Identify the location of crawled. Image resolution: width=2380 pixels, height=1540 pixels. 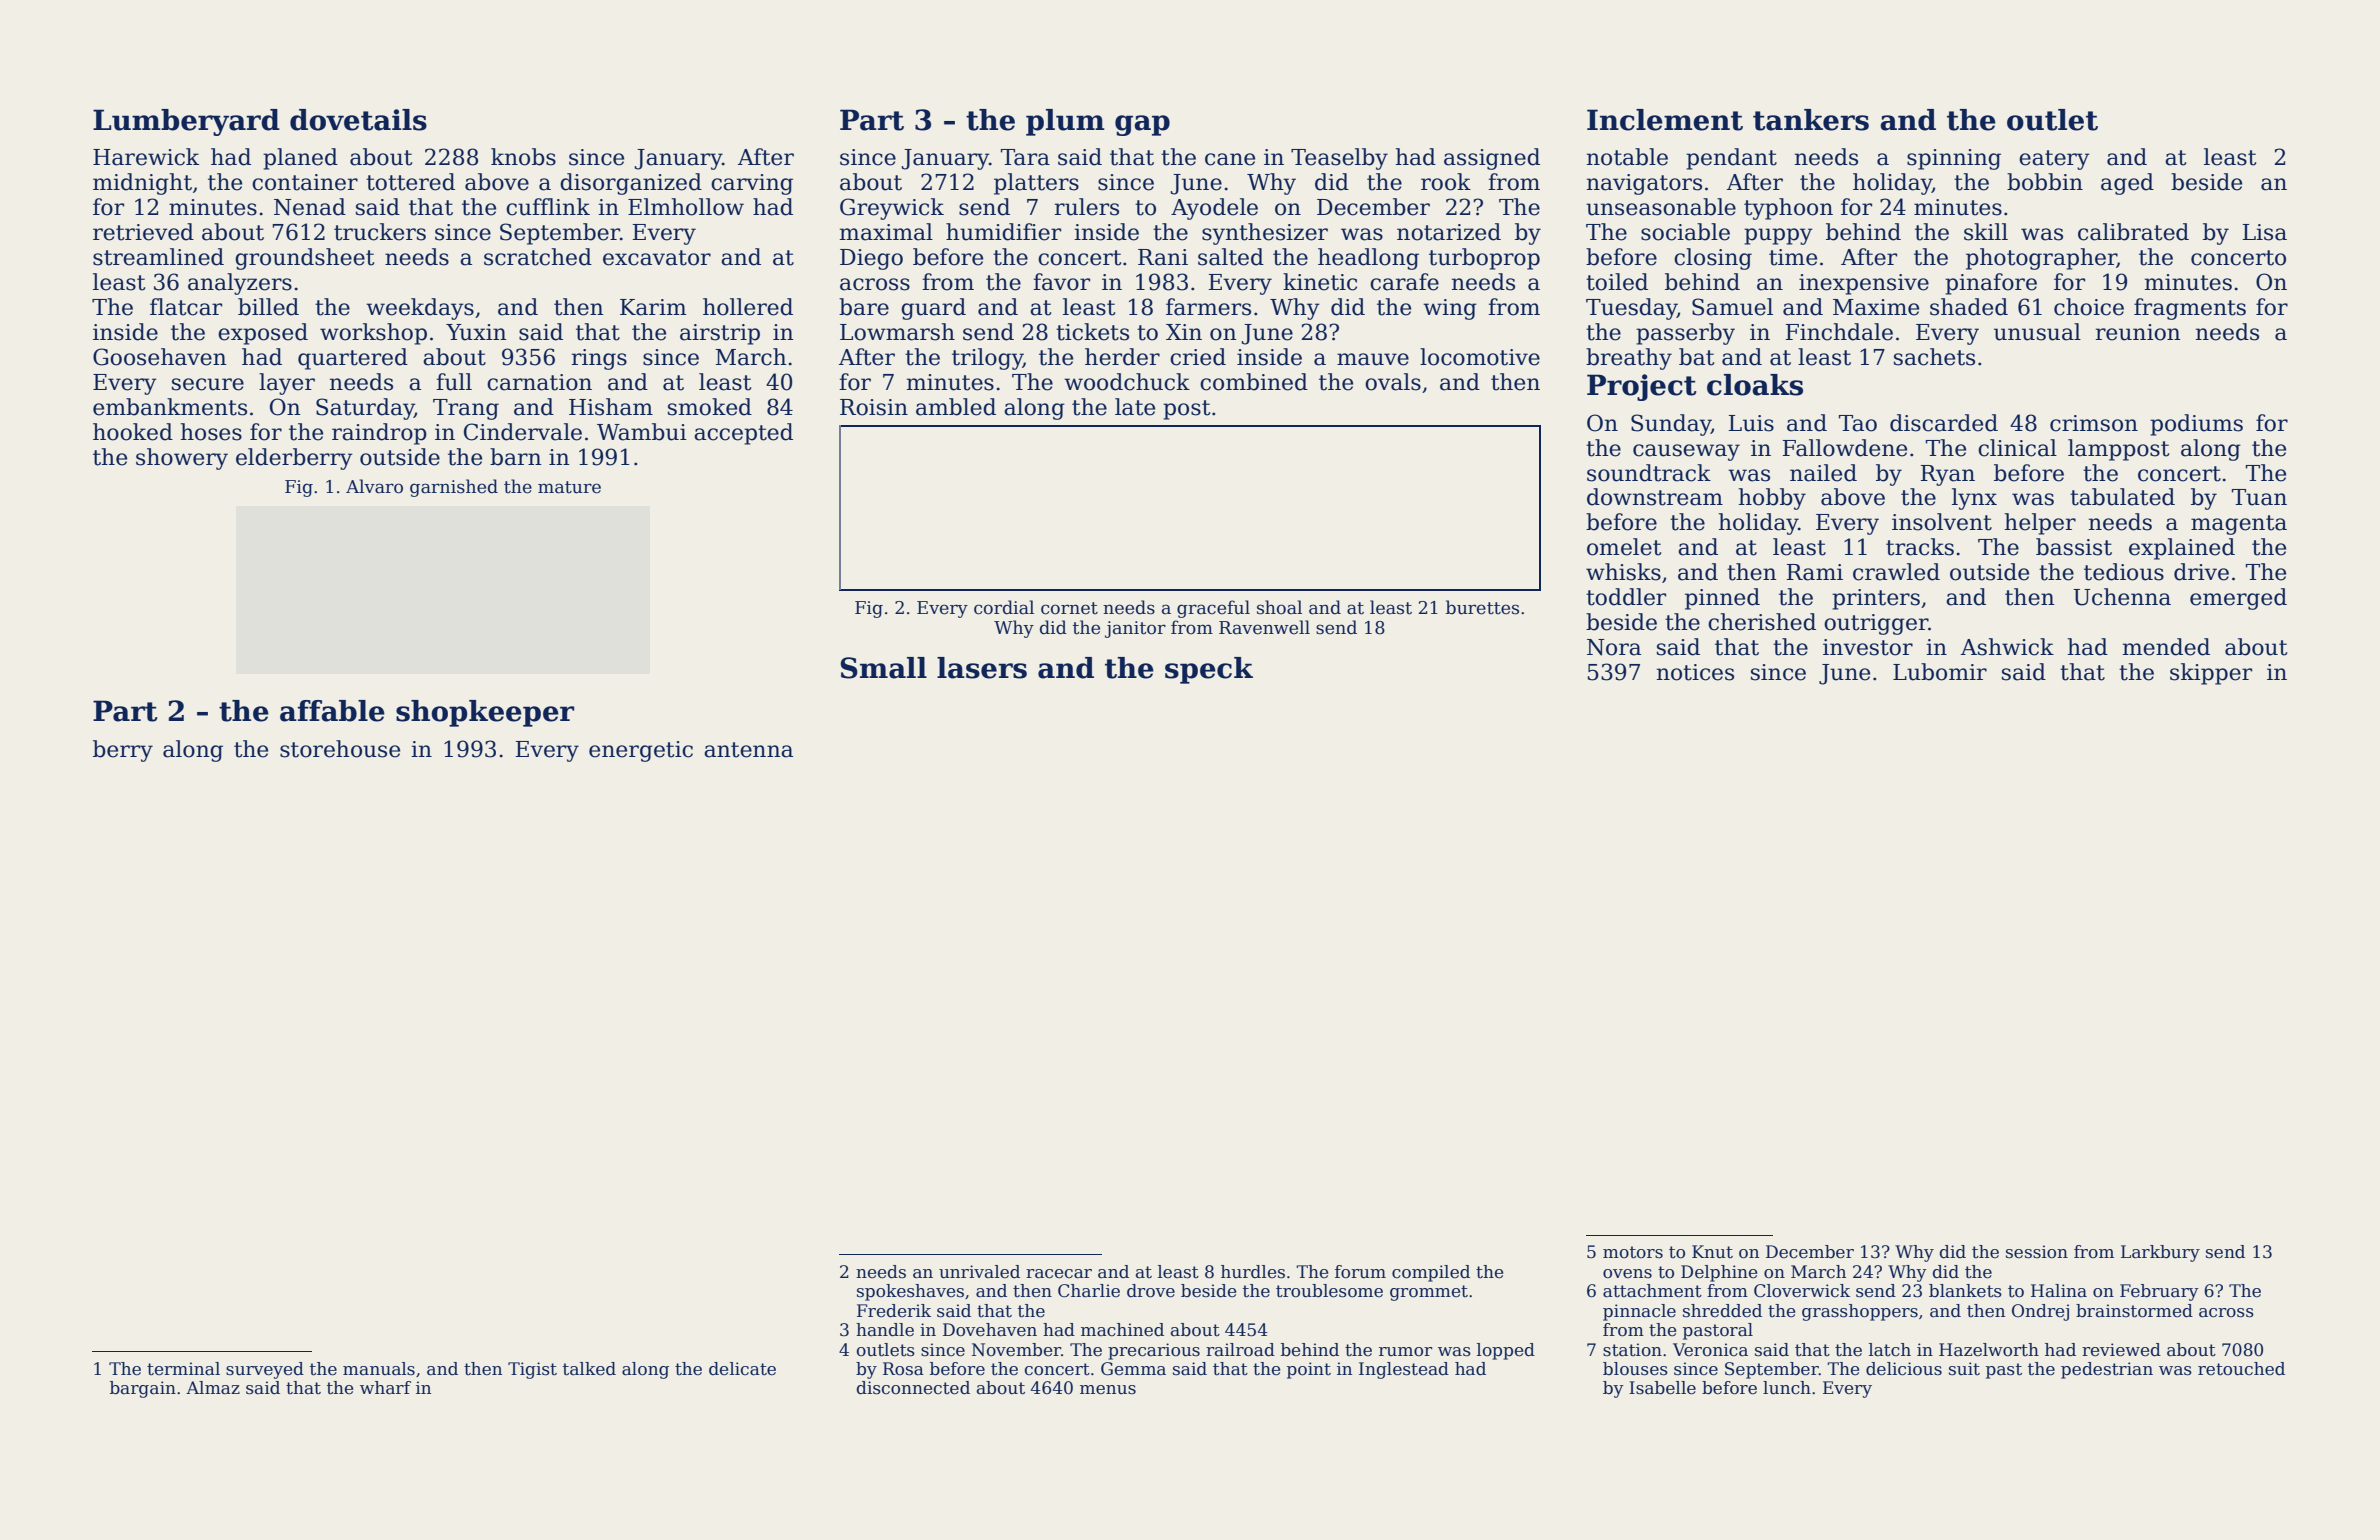
(1896, 572).
